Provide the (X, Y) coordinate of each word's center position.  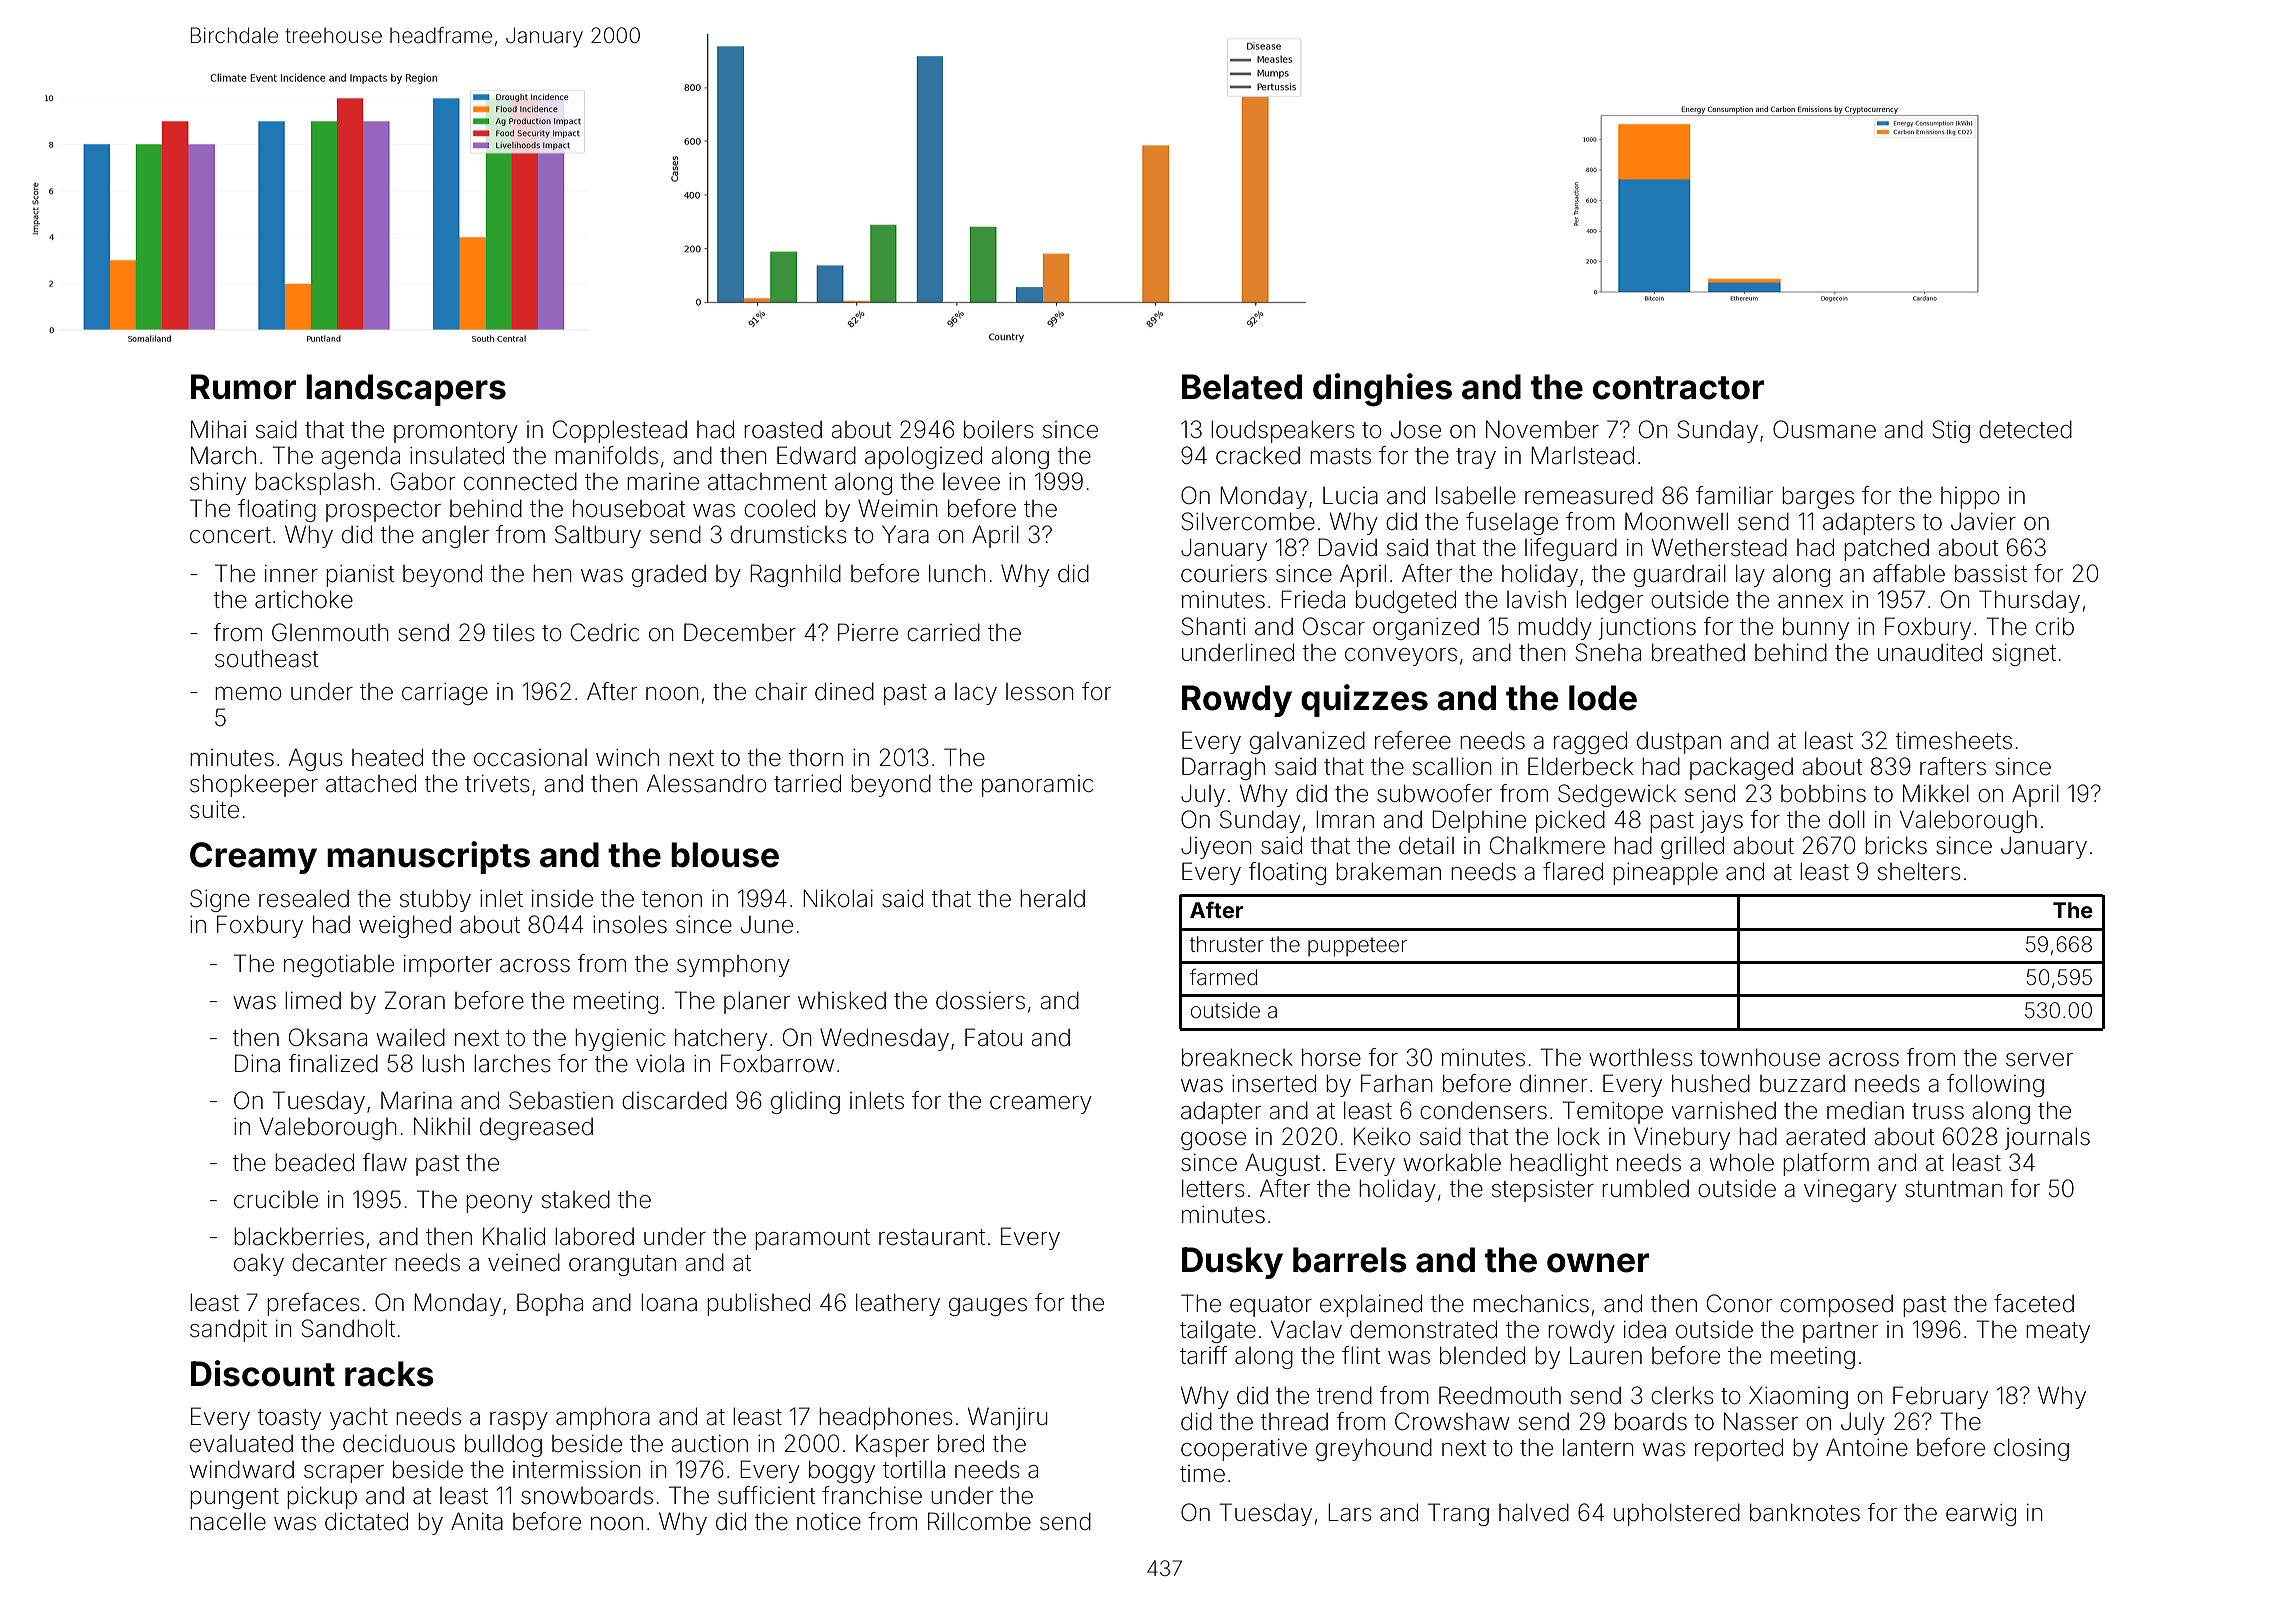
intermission (576, 1470)
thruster (1227, 944)
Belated (1242, 387)
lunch (957, 573)
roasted (783, 430)
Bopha (550, 1304)
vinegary (1850, 1191)
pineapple (1665, 873)
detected (2025, 429)
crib (2055, 626)
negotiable (339, 966)
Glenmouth (330, 632)
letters (1213, 1188)
